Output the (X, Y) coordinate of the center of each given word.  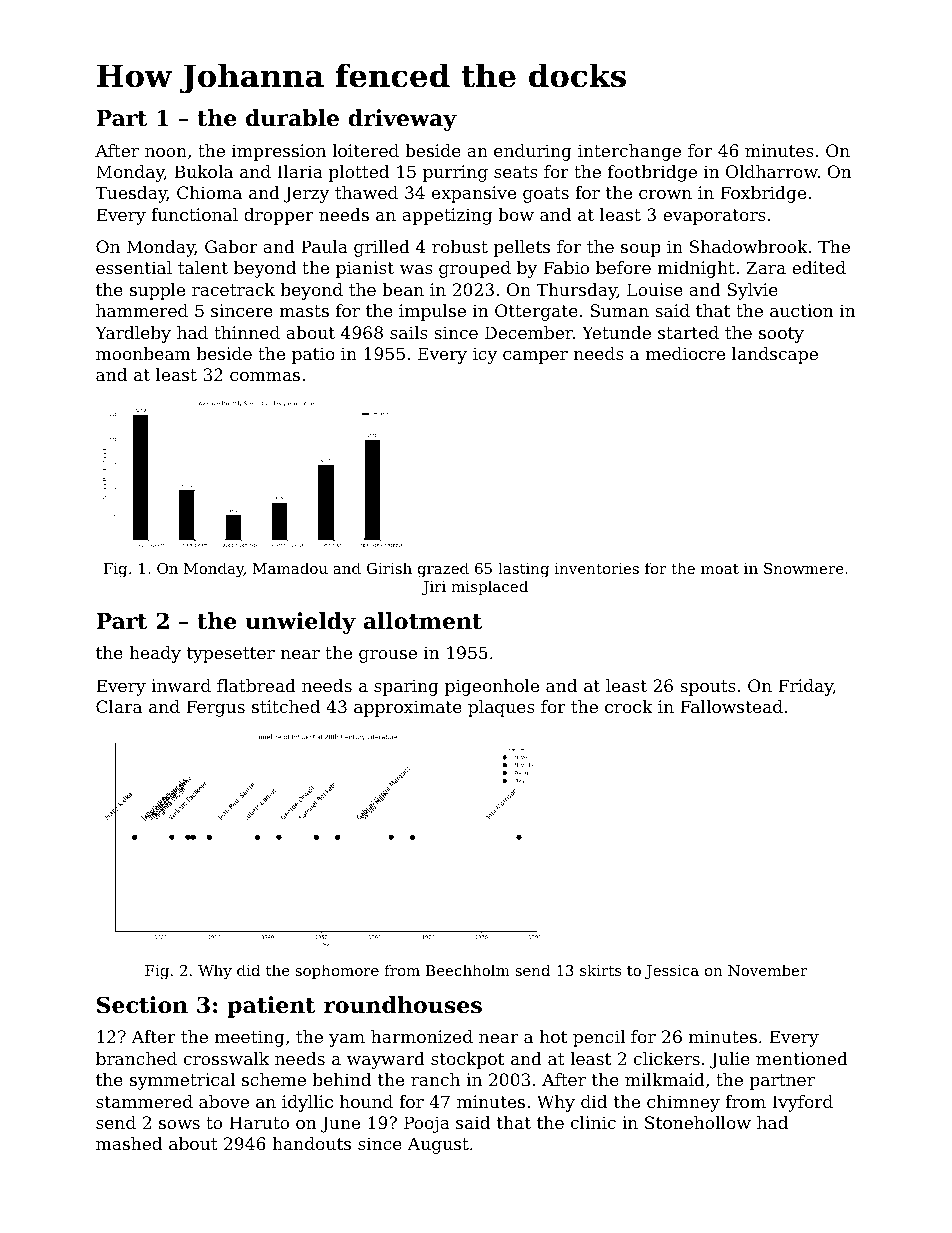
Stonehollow (698, 1122)
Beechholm (468, 970)
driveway (402, 120)
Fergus (215, 708)
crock (629, 706)
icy (485, 355)
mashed (129, 1143)
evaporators (714, 217)
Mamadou (290, 568)
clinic (593, 1122)
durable (292, 118)
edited (819, 267)
